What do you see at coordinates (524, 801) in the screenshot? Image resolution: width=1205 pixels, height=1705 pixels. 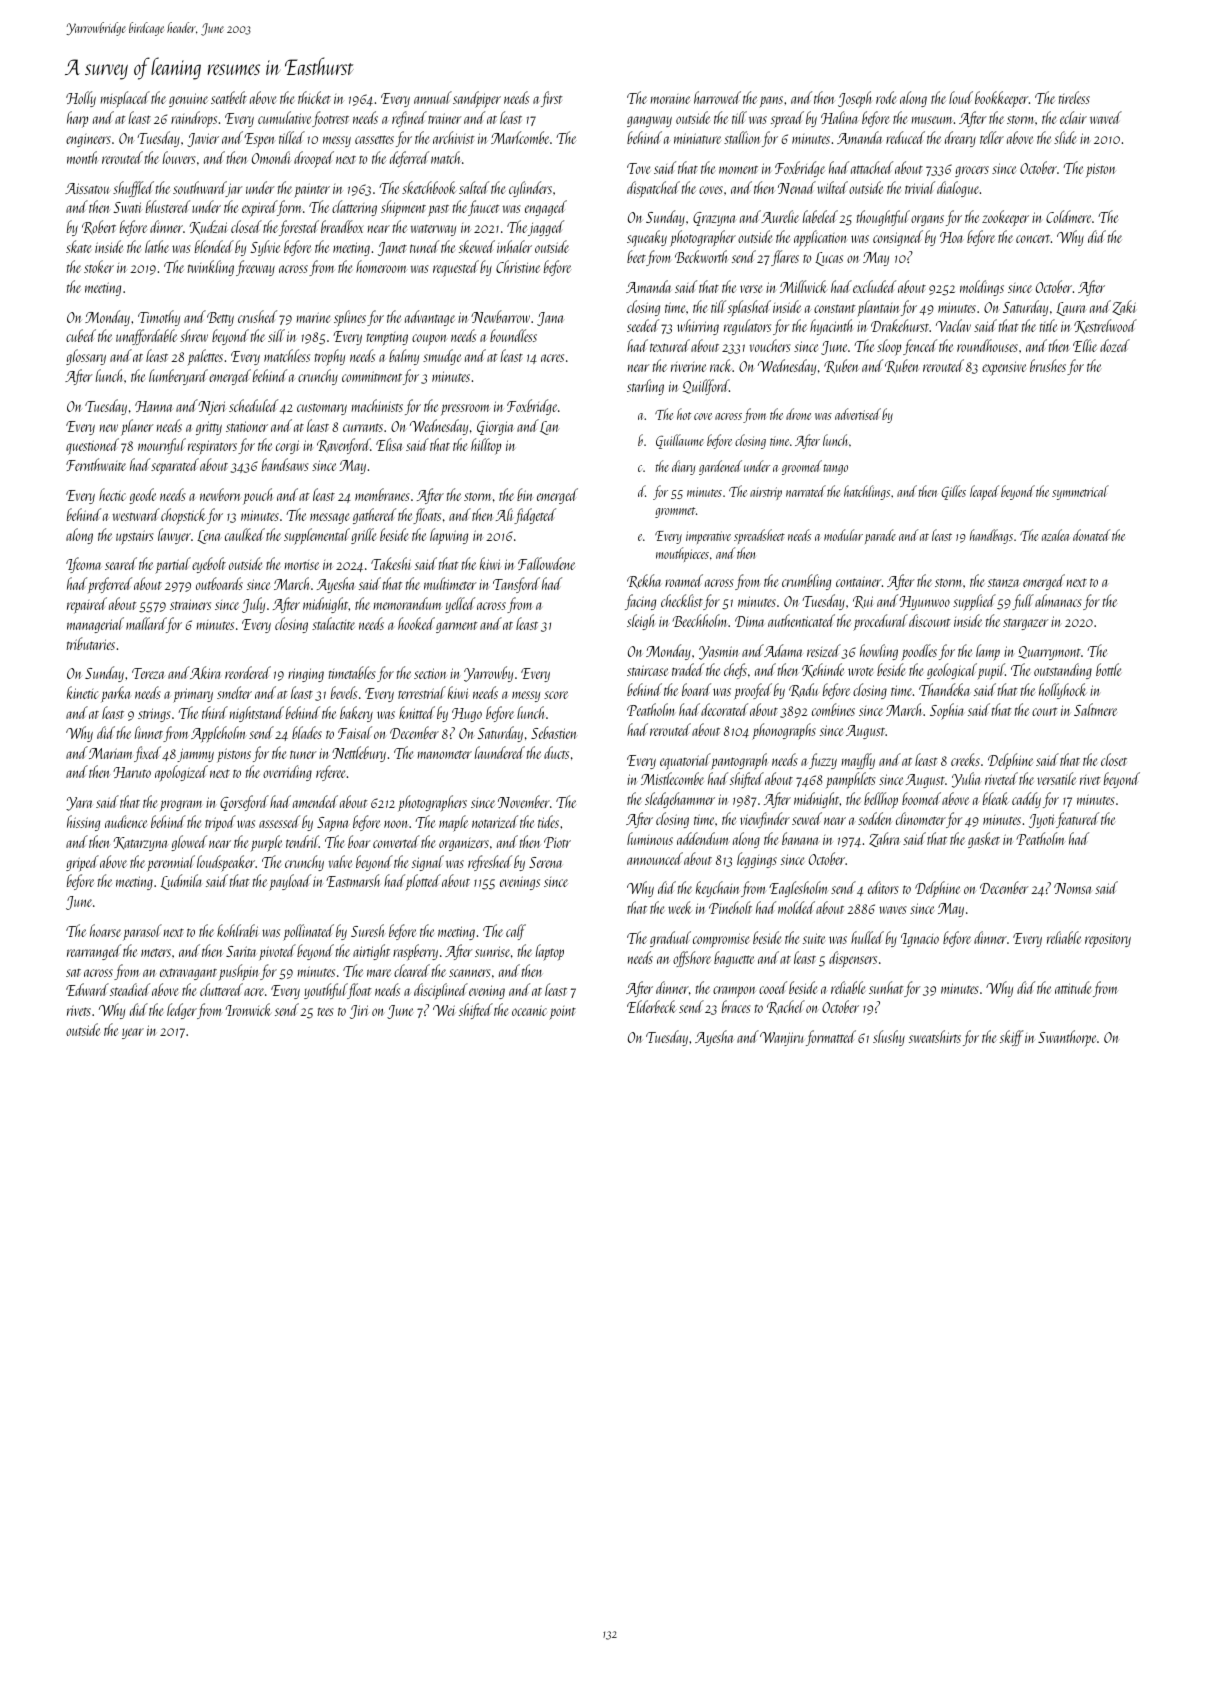 I see `November` at bounding box center [524, 801].
